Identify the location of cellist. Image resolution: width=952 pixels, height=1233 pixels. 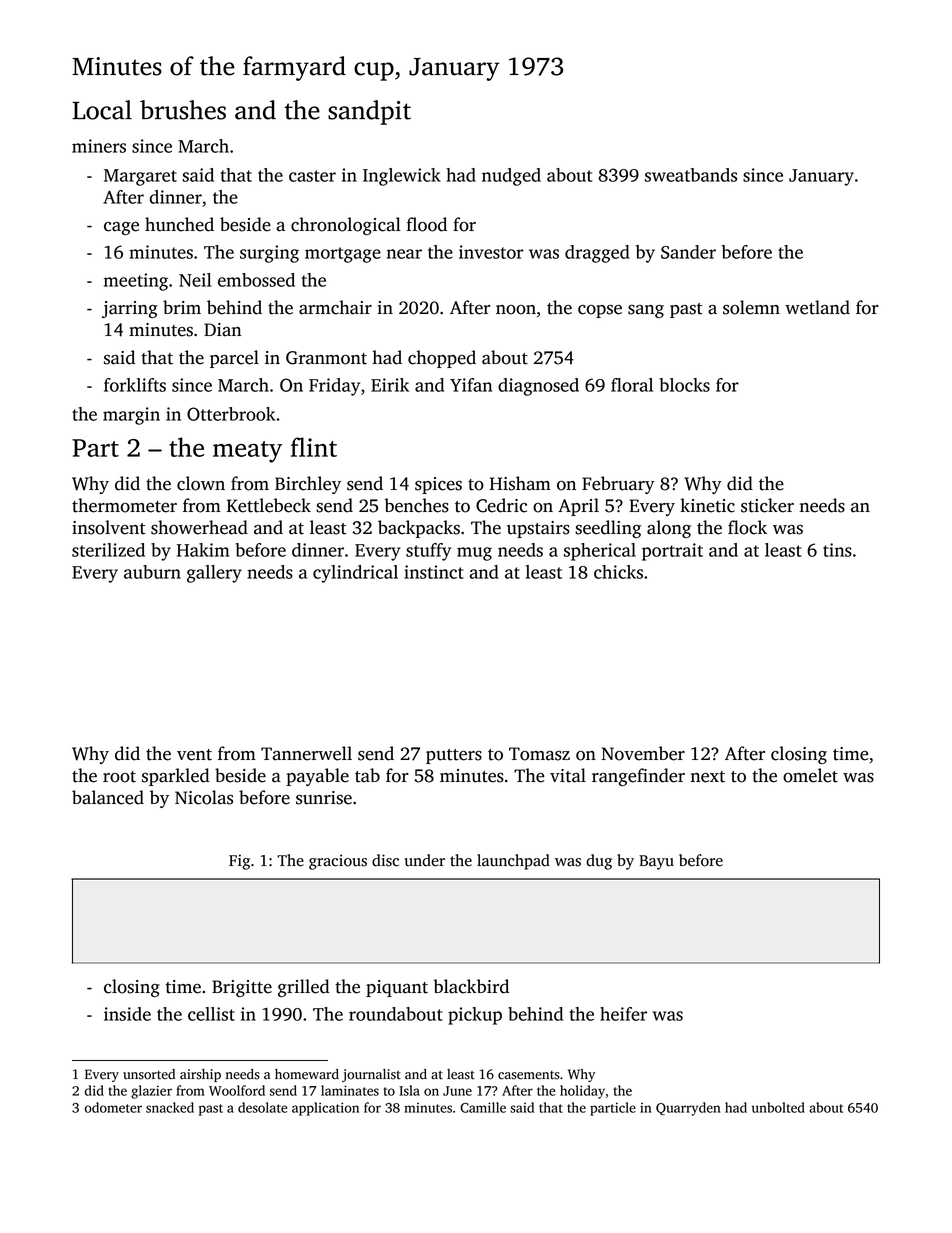
(211, 1014).
